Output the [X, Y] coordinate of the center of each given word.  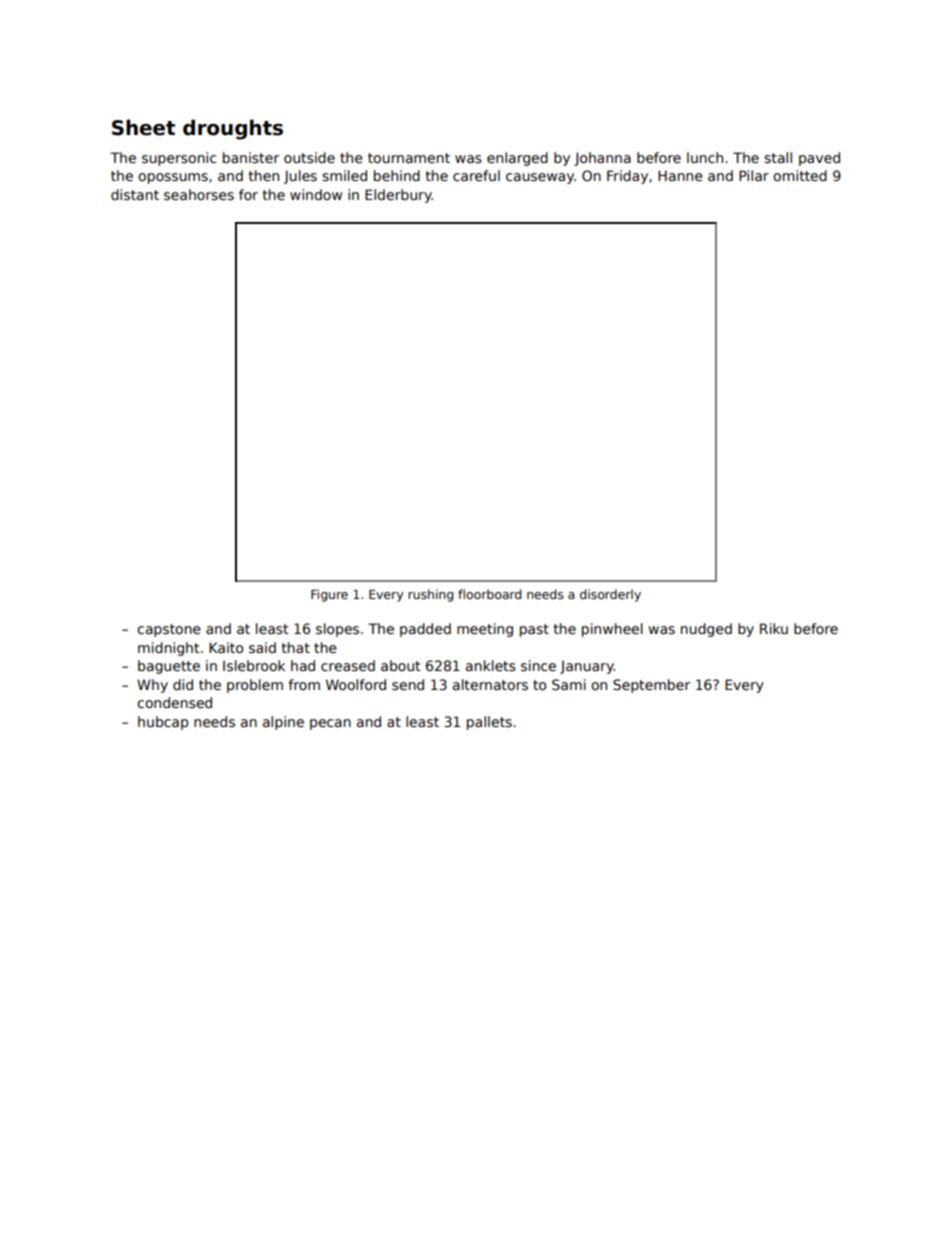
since [538, 665]
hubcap [163, 723]
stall [778, 157]
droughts [233, 129]
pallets [489, 723]
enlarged [517, 159]
